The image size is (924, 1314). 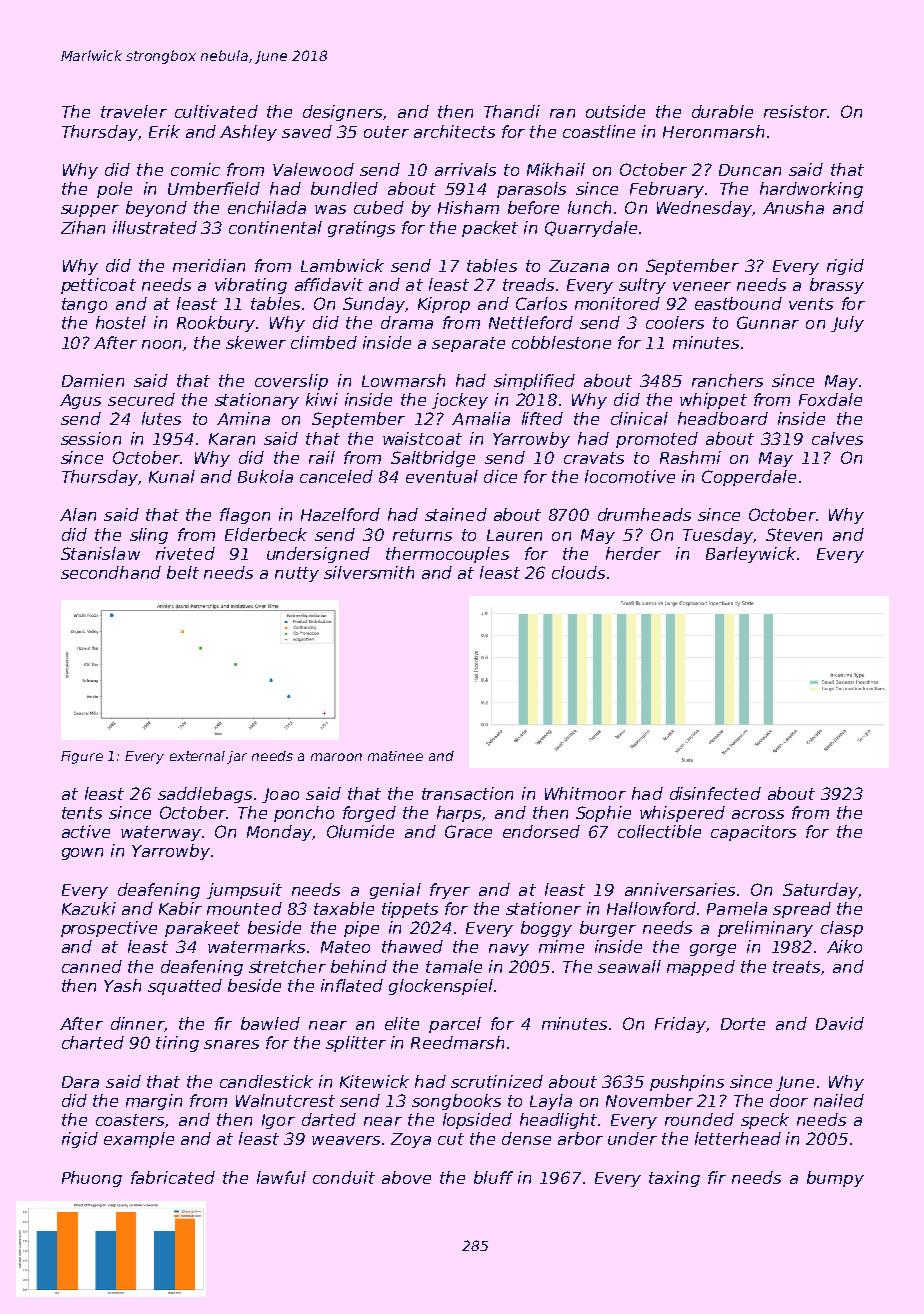 What do you see at coordinates (285, 1100) in the screenshot?
I see `Walnutcrest` at bounding box center [285, 1100].
